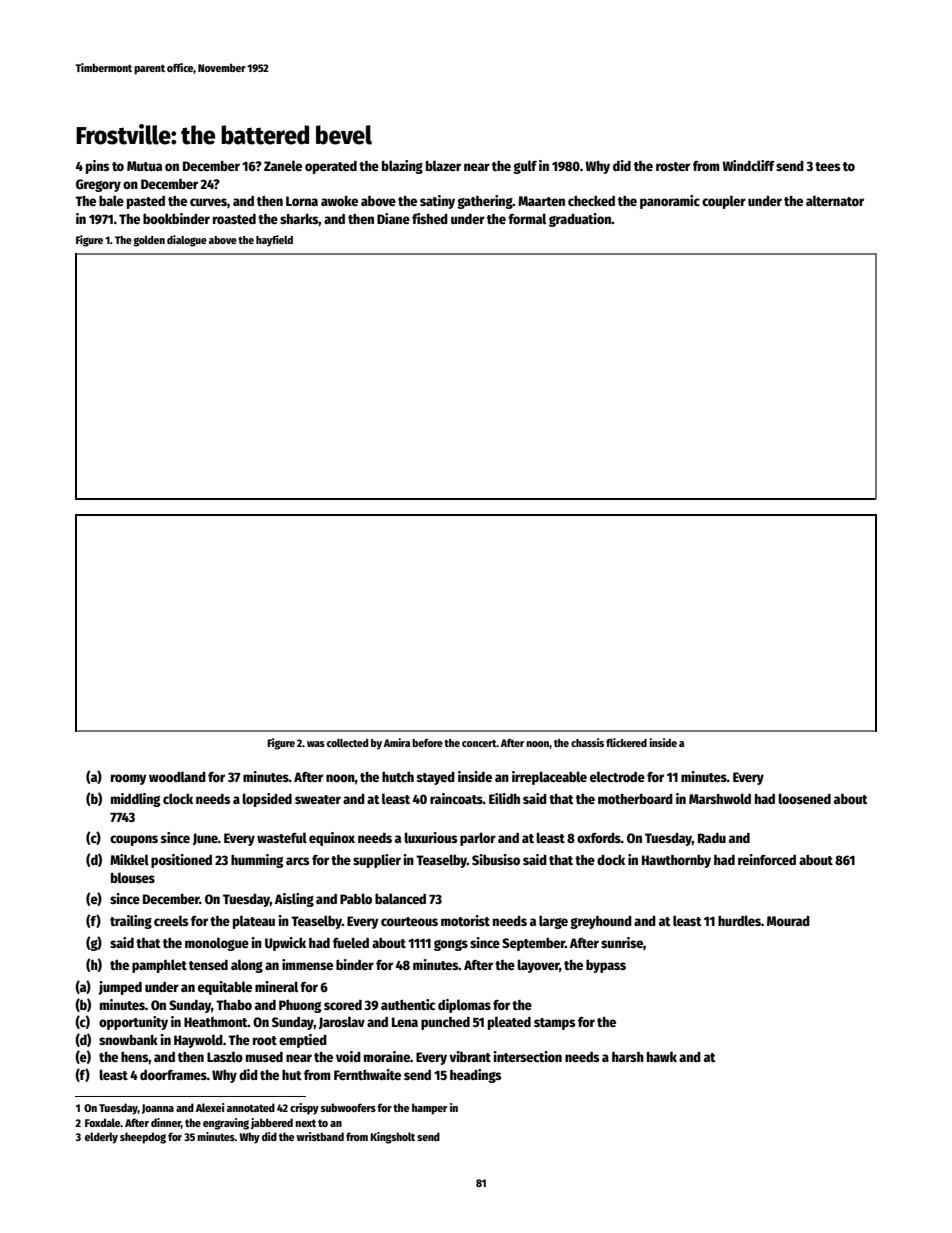 The image size is (952, 1233). Describe the element at coordinates (187, 241) in the screenshot. I see `dialogue` at that location.
